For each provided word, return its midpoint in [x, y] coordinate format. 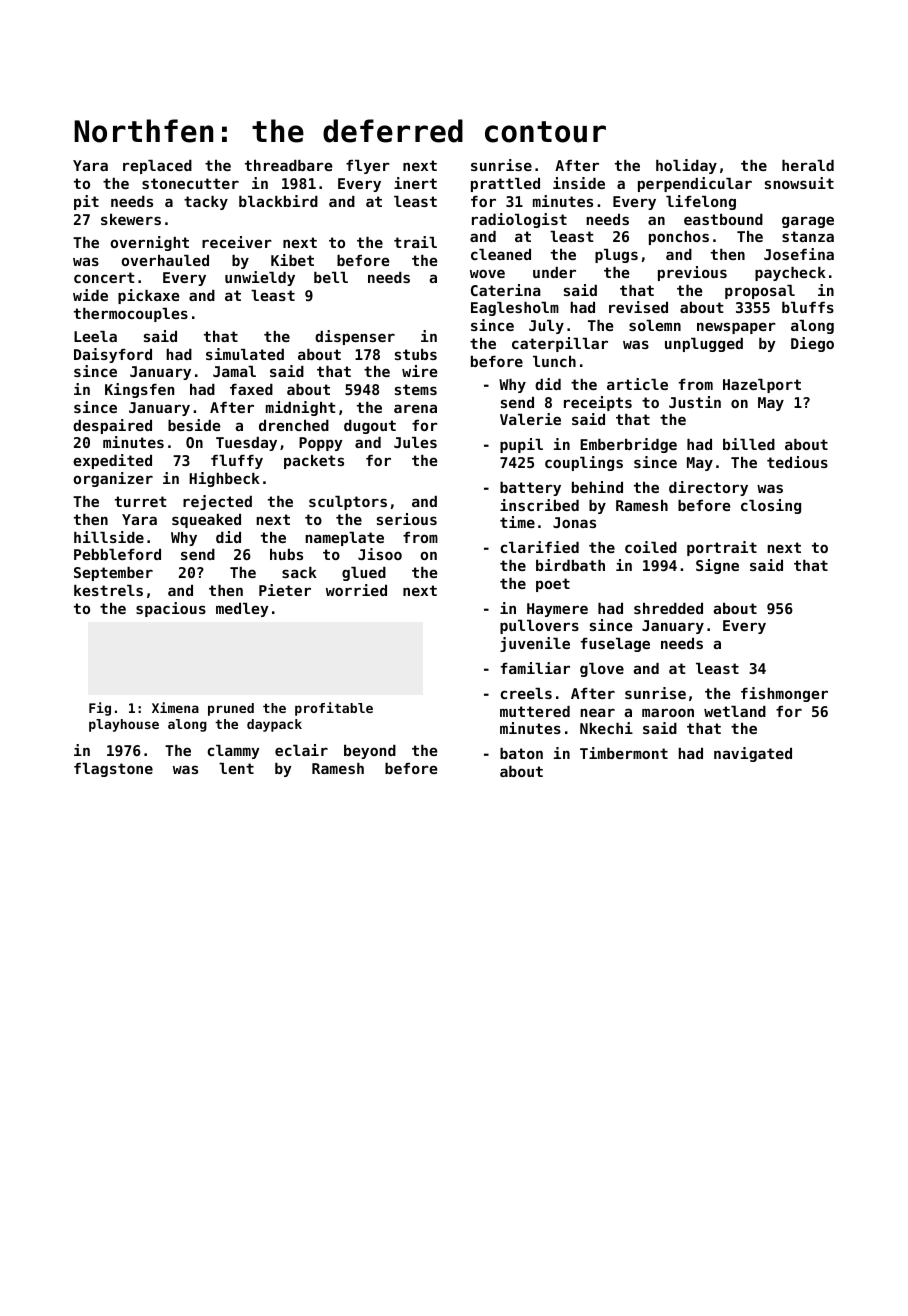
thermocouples [131, 315]
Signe [717, 566]
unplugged [704, 345]
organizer [113, 479]
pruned [231, 709]
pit [86, 202]
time [517, 522]
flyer [368, 167]
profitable [334, 709]
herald [808, 165]
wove [487, 273]
